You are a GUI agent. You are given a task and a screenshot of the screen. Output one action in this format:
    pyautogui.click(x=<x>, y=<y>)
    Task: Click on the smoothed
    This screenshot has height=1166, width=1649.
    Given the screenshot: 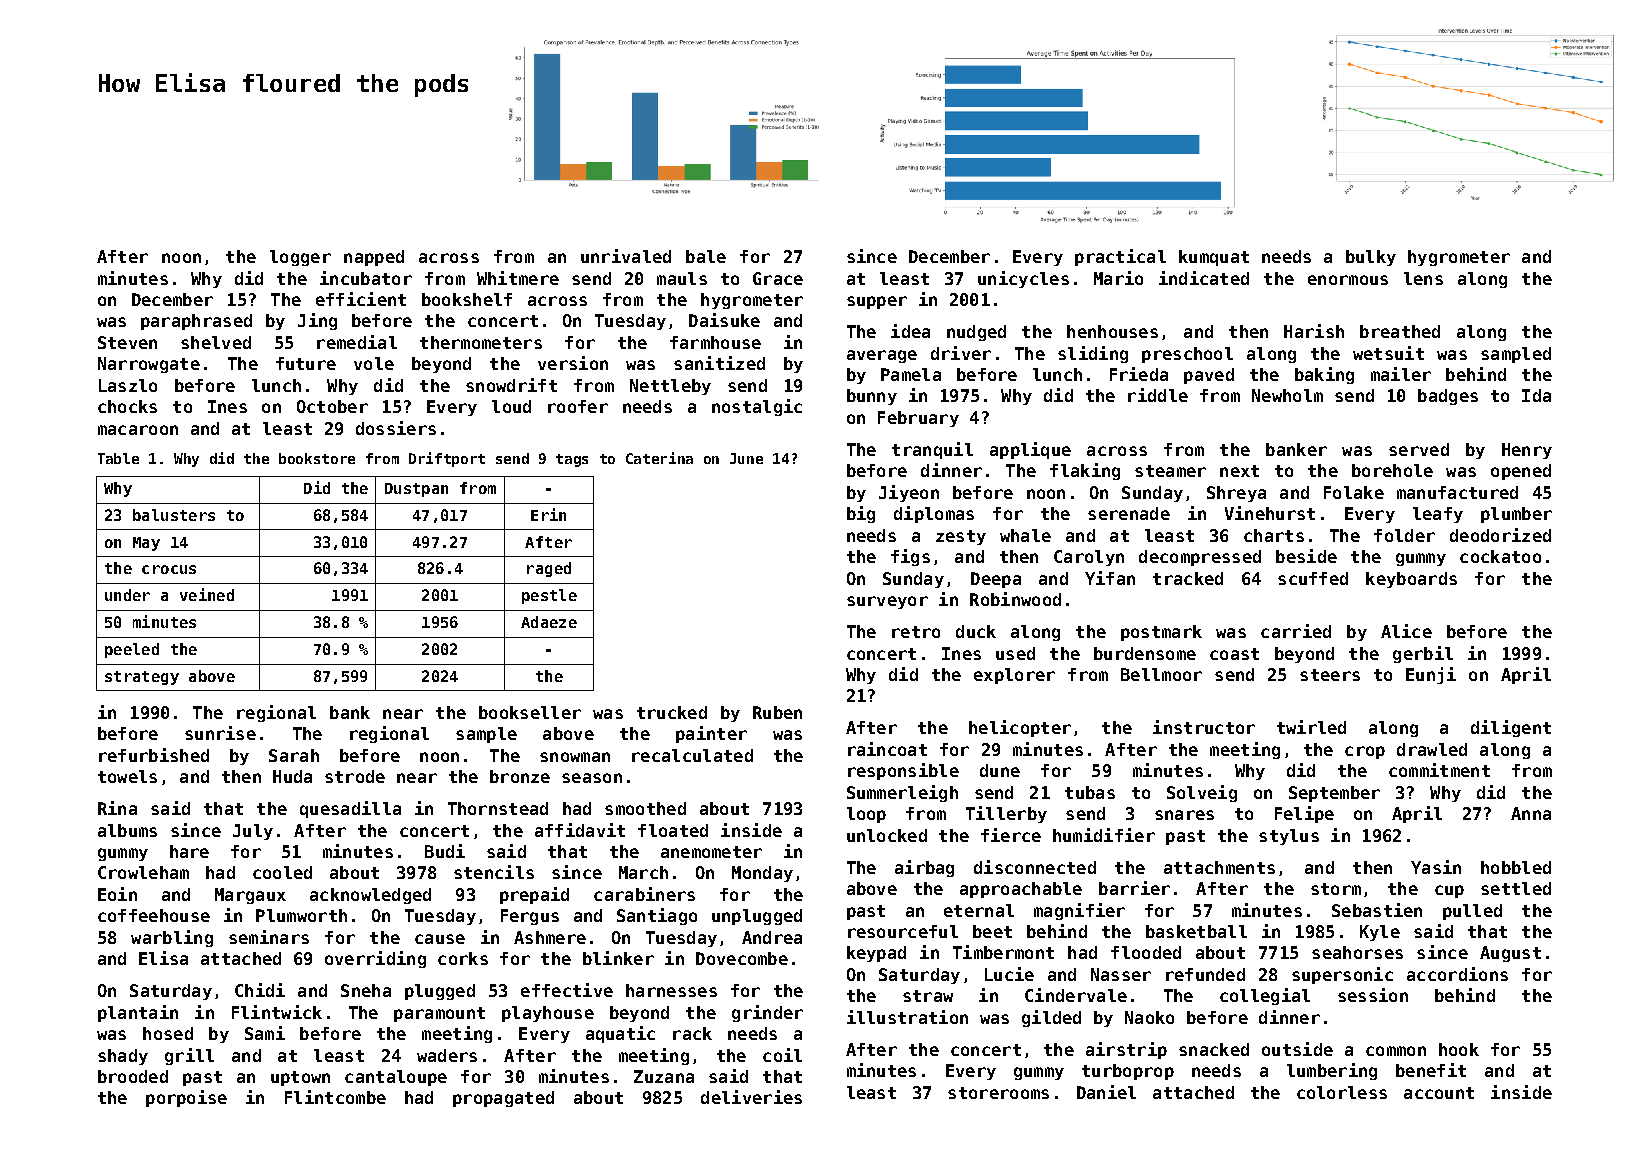 What is the action you would take?
    pyautogui.click(x=645, y=808)
